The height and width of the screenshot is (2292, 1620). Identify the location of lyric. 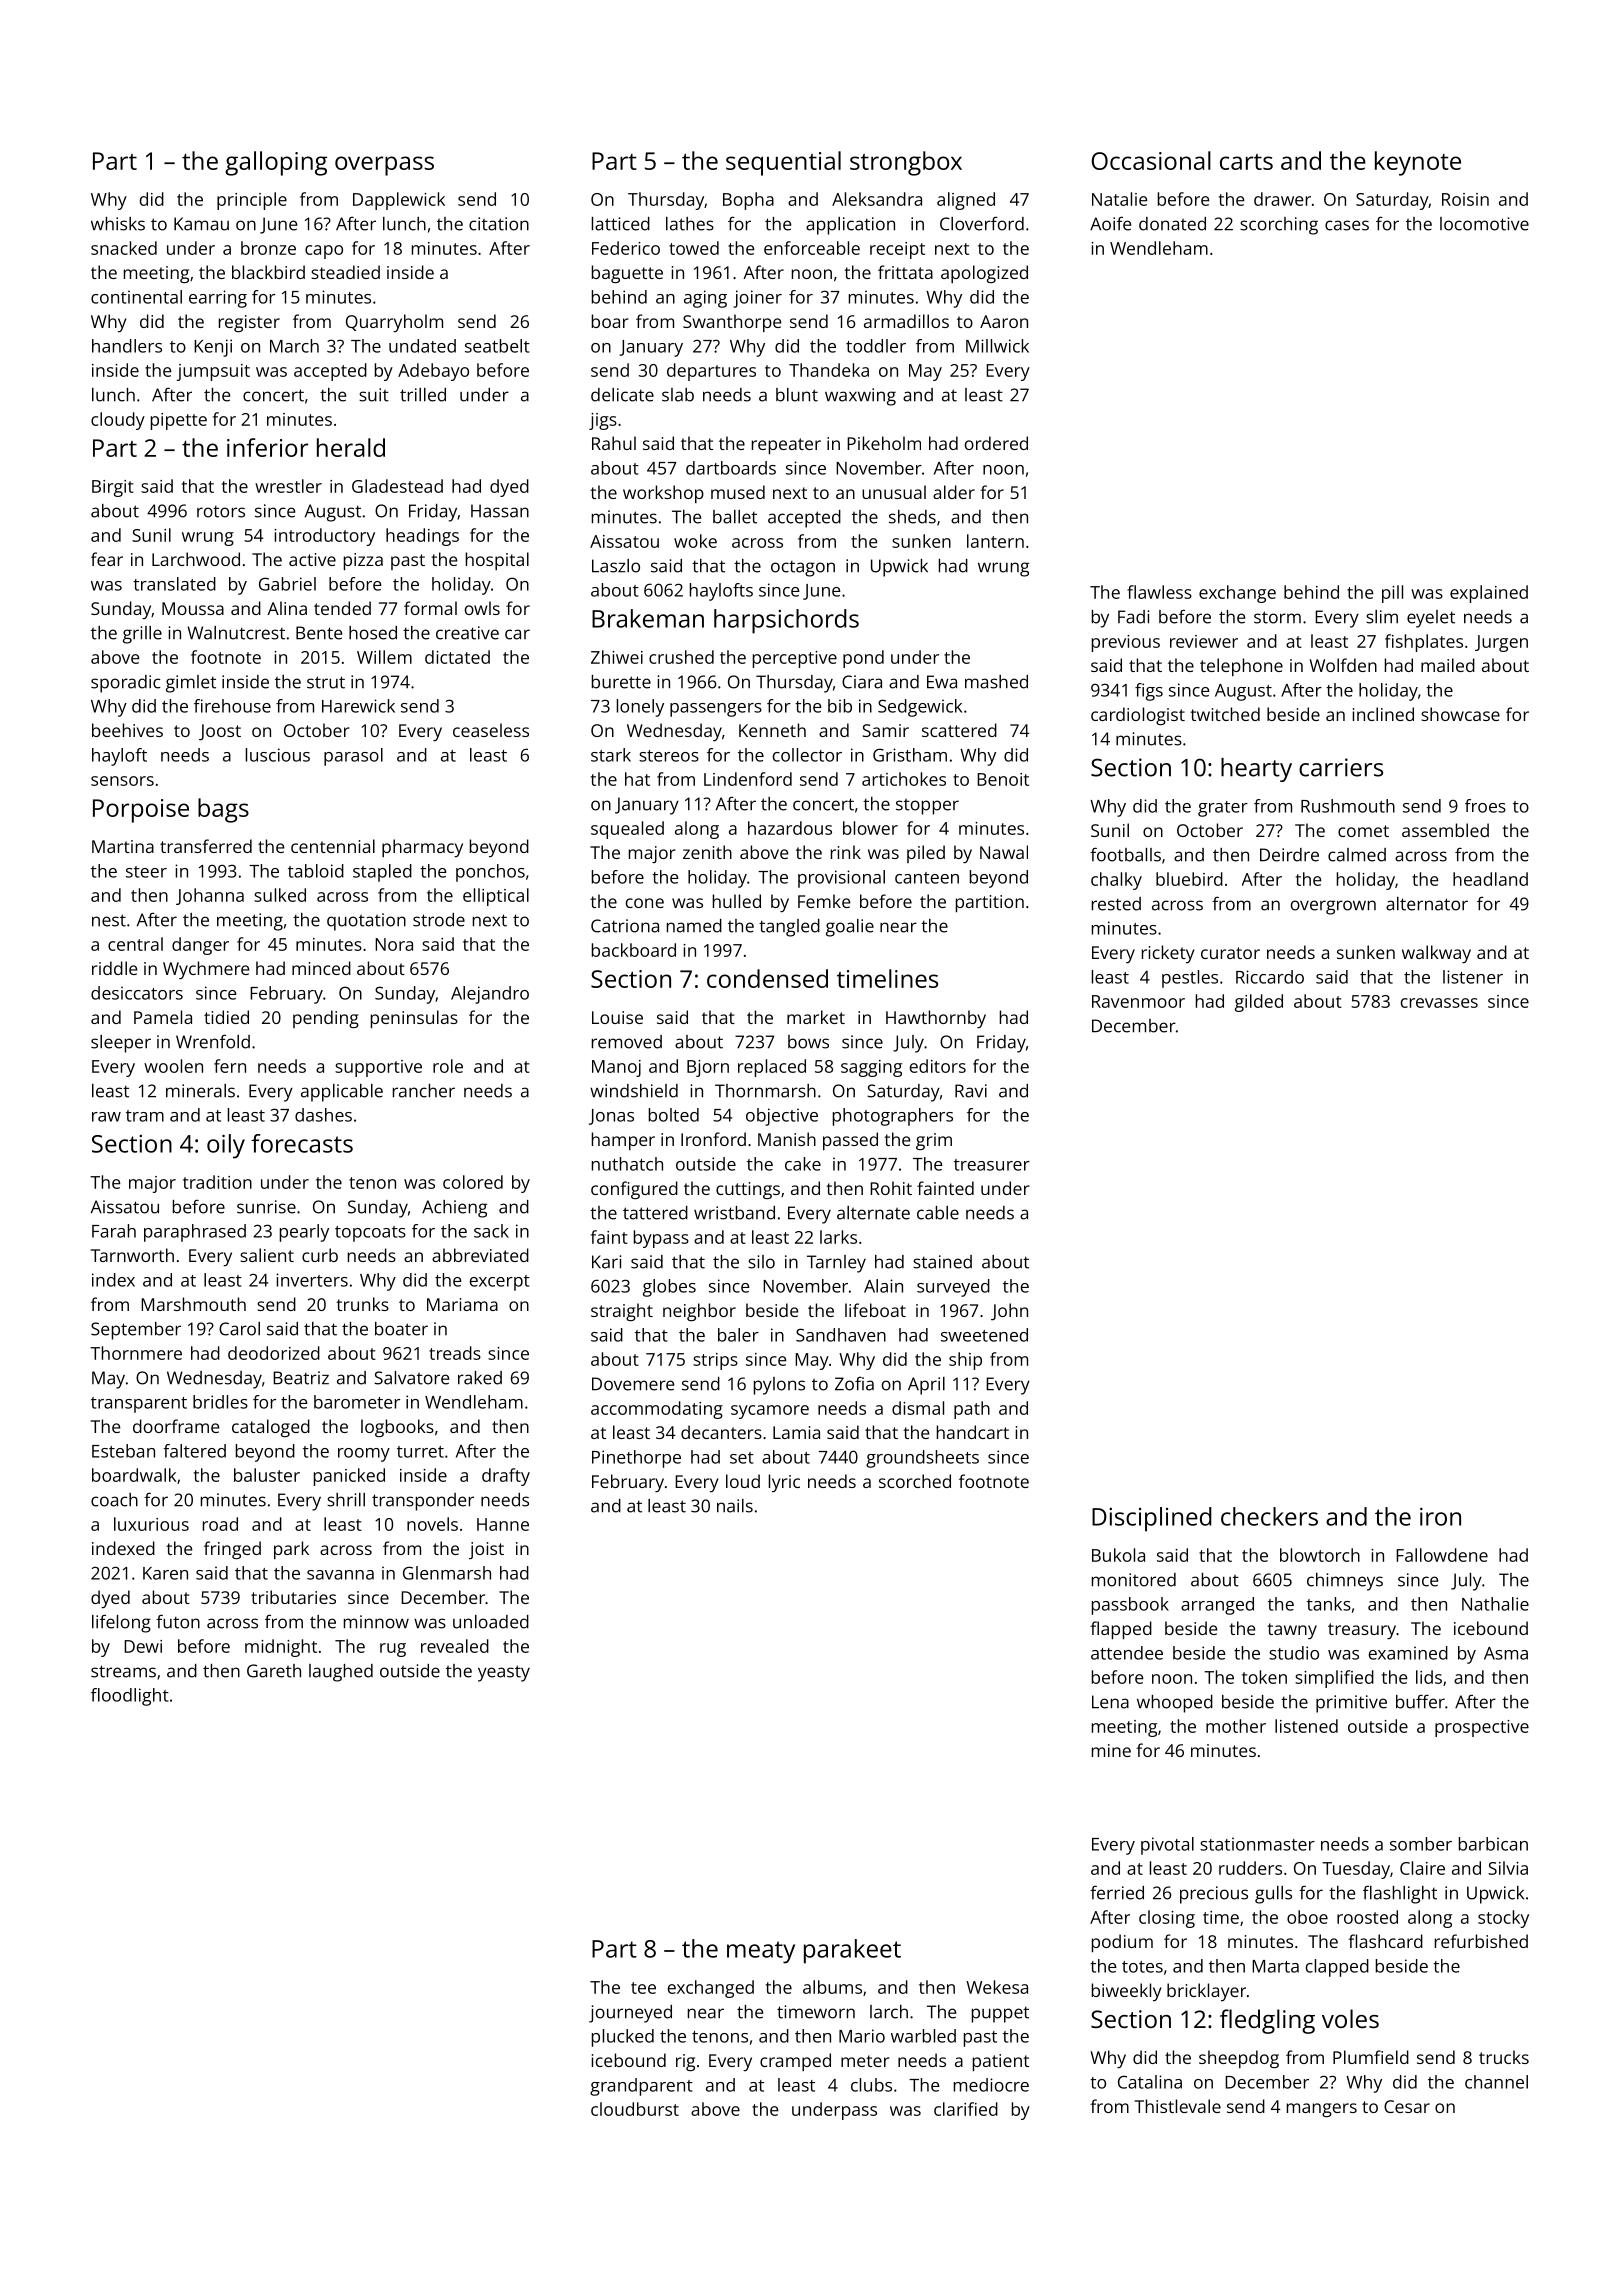
(784, 1483).
